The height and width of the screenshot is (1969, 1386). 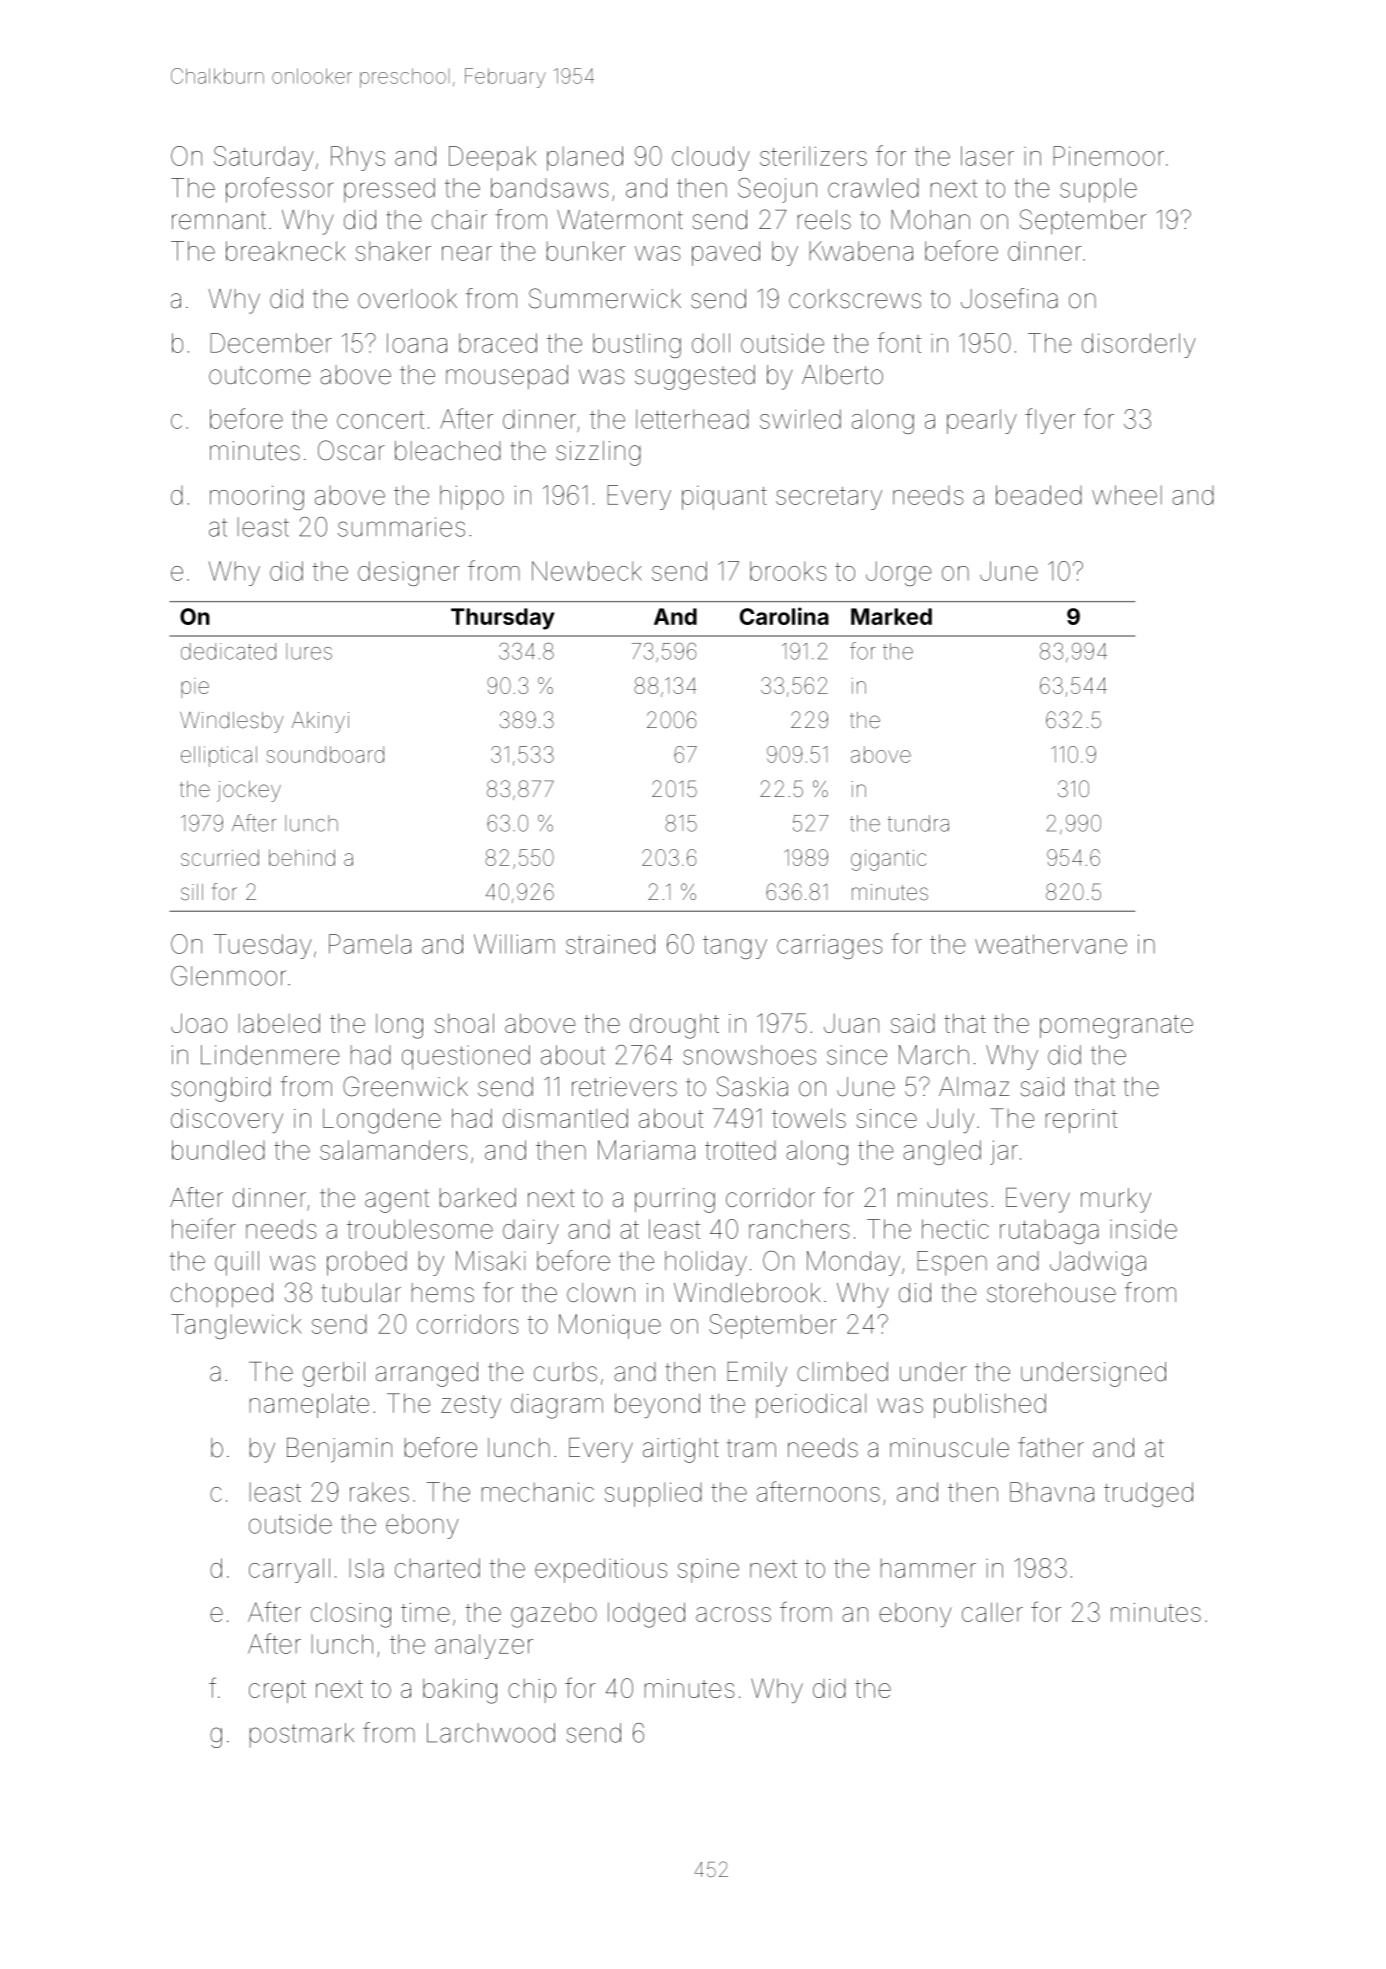 I want to click on supple, so click(x=1098, y=190).
